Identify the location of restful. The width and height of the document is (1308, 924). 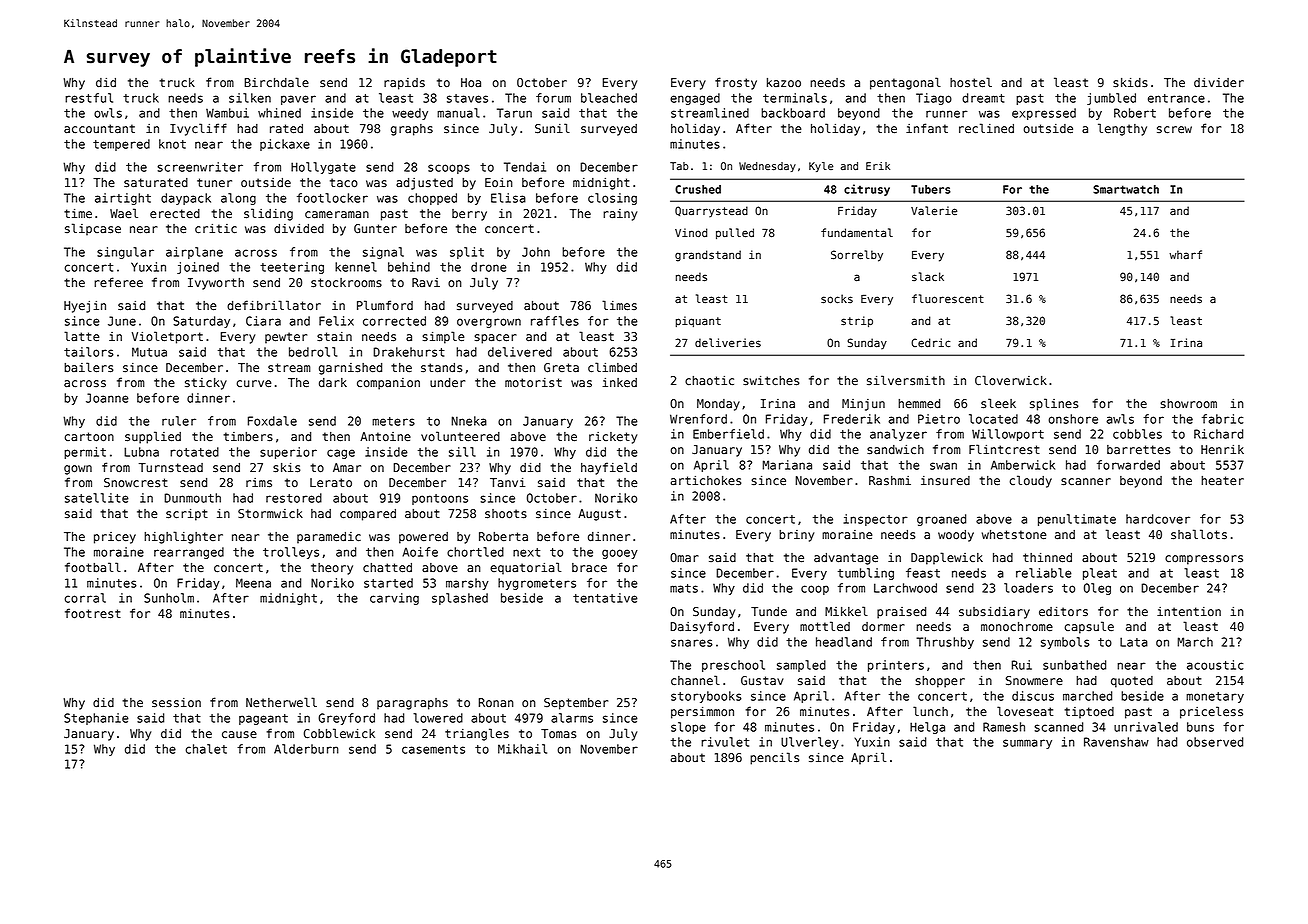
(89, 98).
